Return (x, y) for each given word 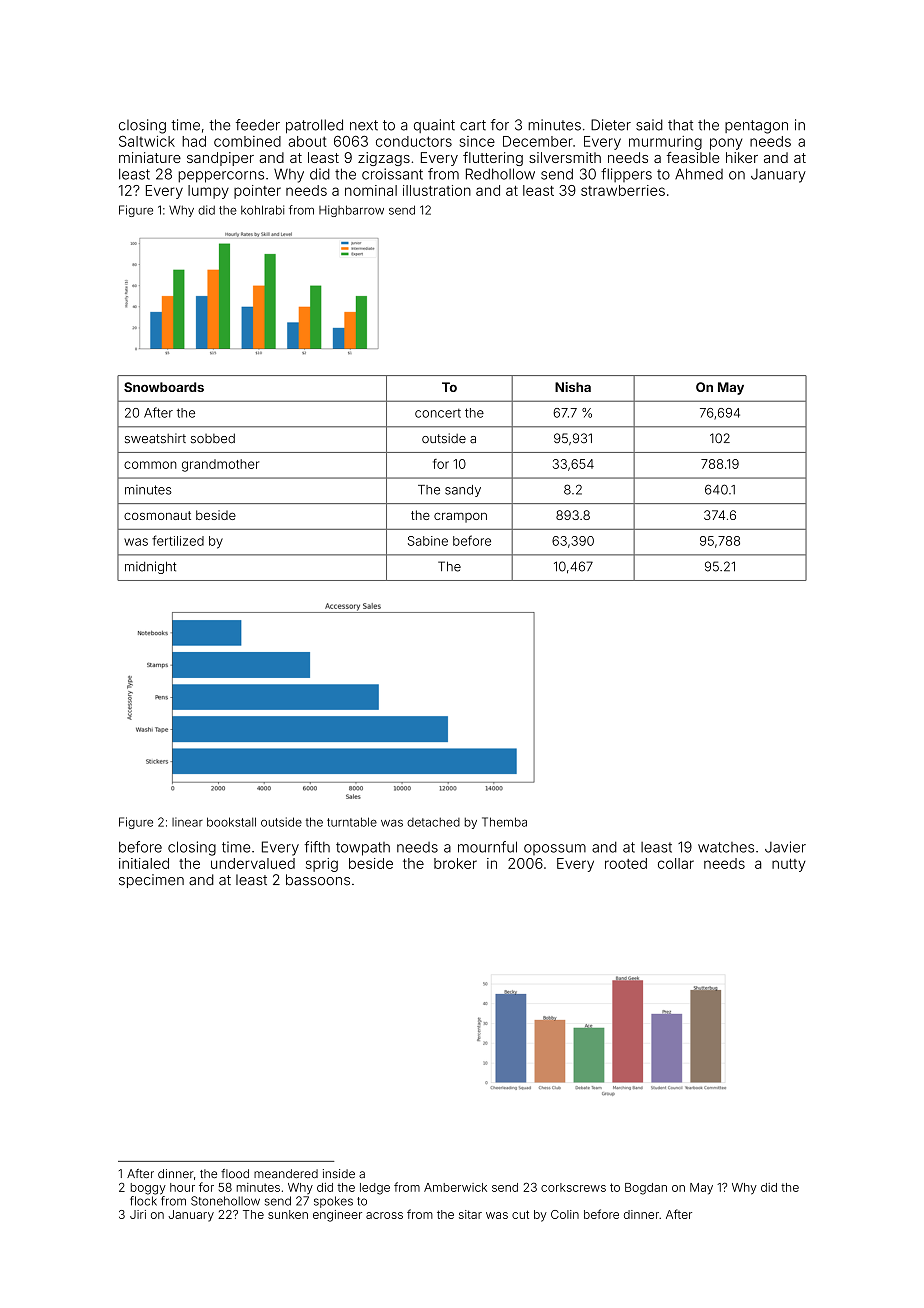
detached (433, 822)
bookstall (231, 822)
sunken (288, 1214)
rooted (626, 863)
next (364, 125)
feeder (258, 125)
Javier (785, 847)
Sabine (428, 541)
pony (726, 144)
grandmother (220, 465)
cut (520, 1214)
